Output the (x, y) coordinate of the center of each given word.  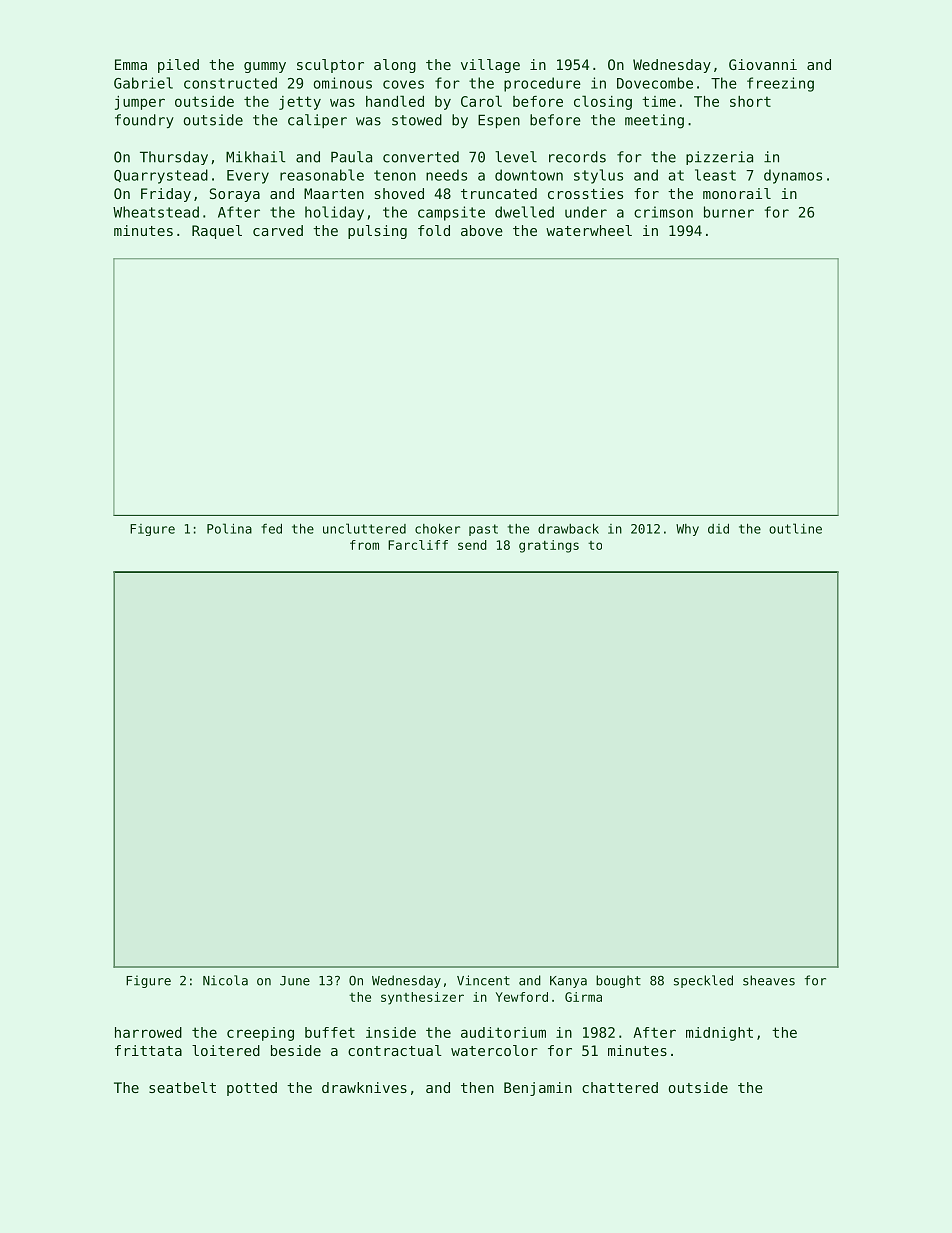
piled (178, 66)
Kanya (568, 982)
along (395, 66)
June (295, 981)
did (718, 529)
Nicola (225, 980)
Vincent (483, 980)
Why (687, 530)
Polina (229, 528)
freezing (780, 84)
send (472, 545)
